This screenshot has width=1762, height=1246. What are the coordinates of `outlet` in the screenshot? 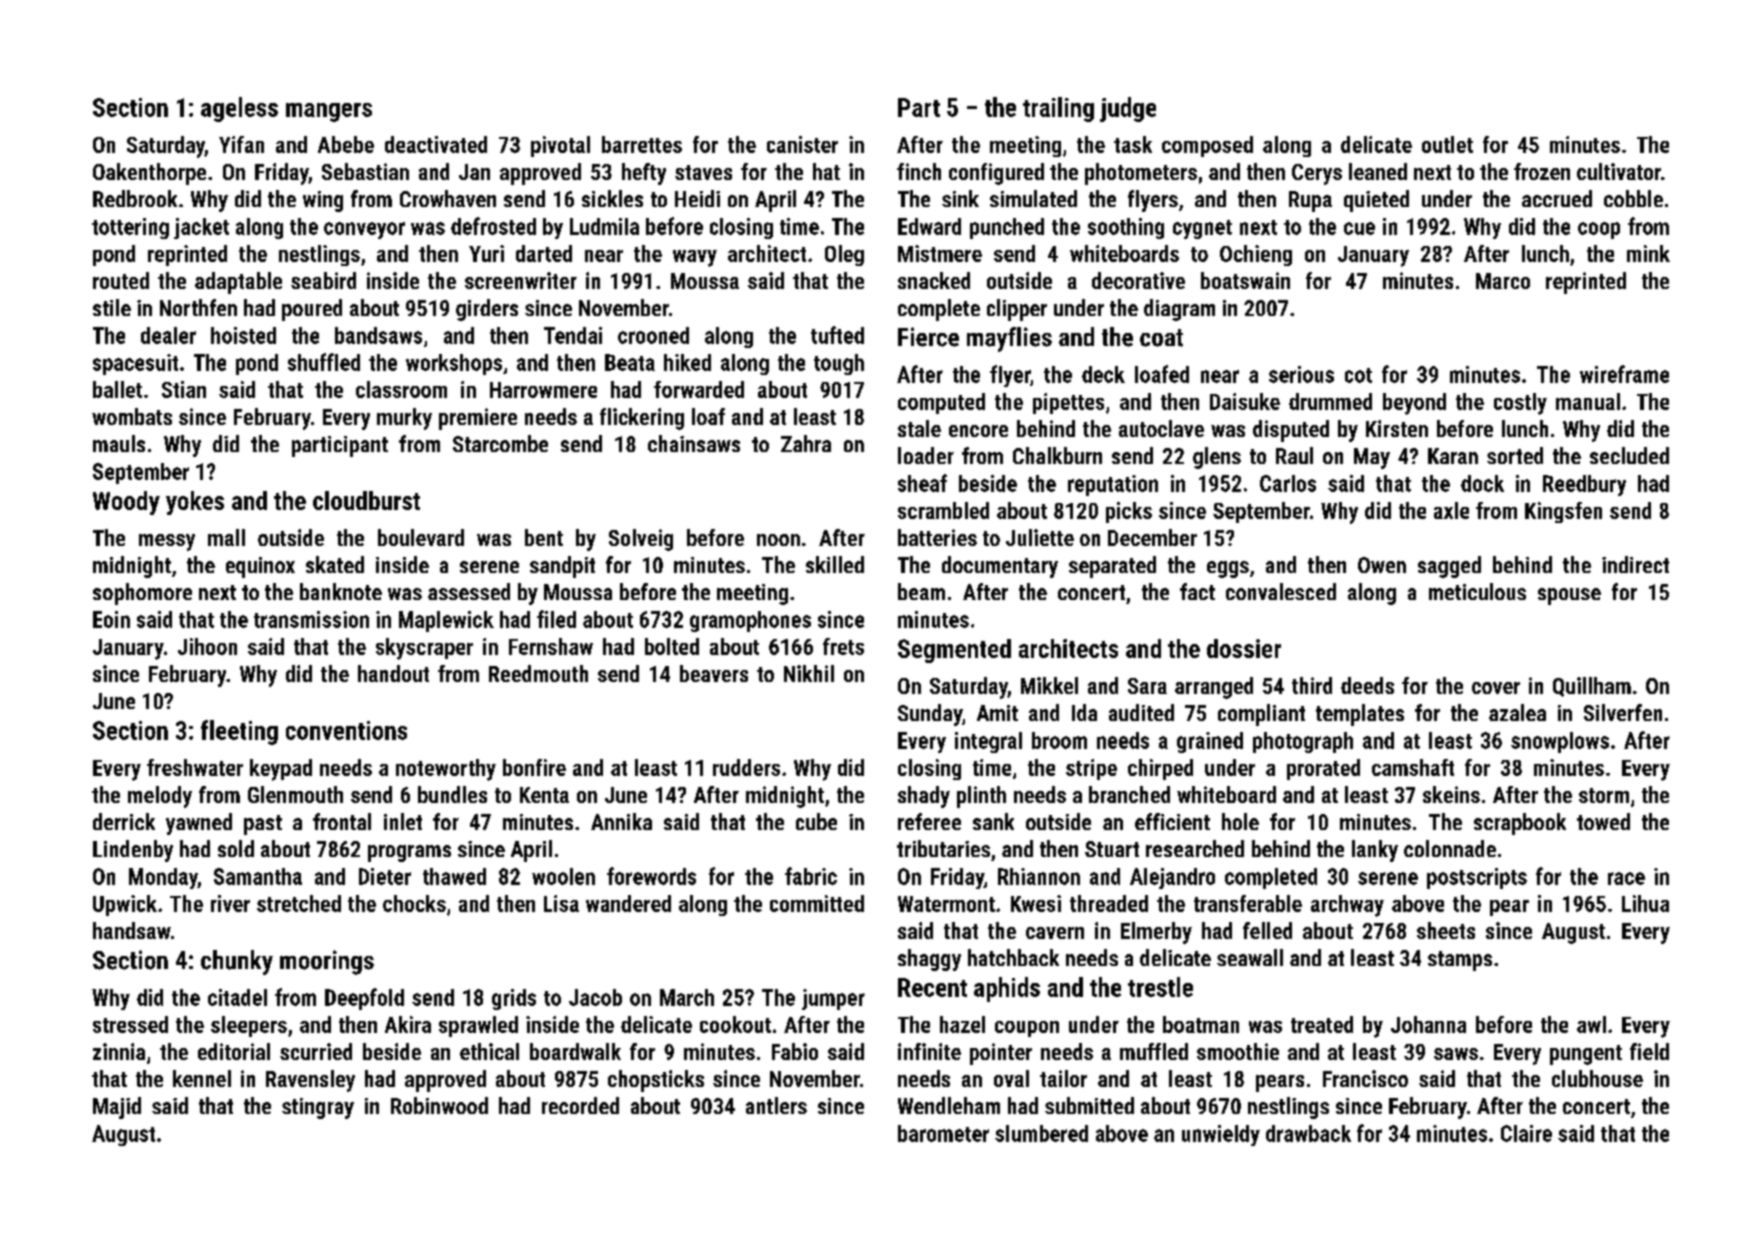 It's located at (1447, 144).
